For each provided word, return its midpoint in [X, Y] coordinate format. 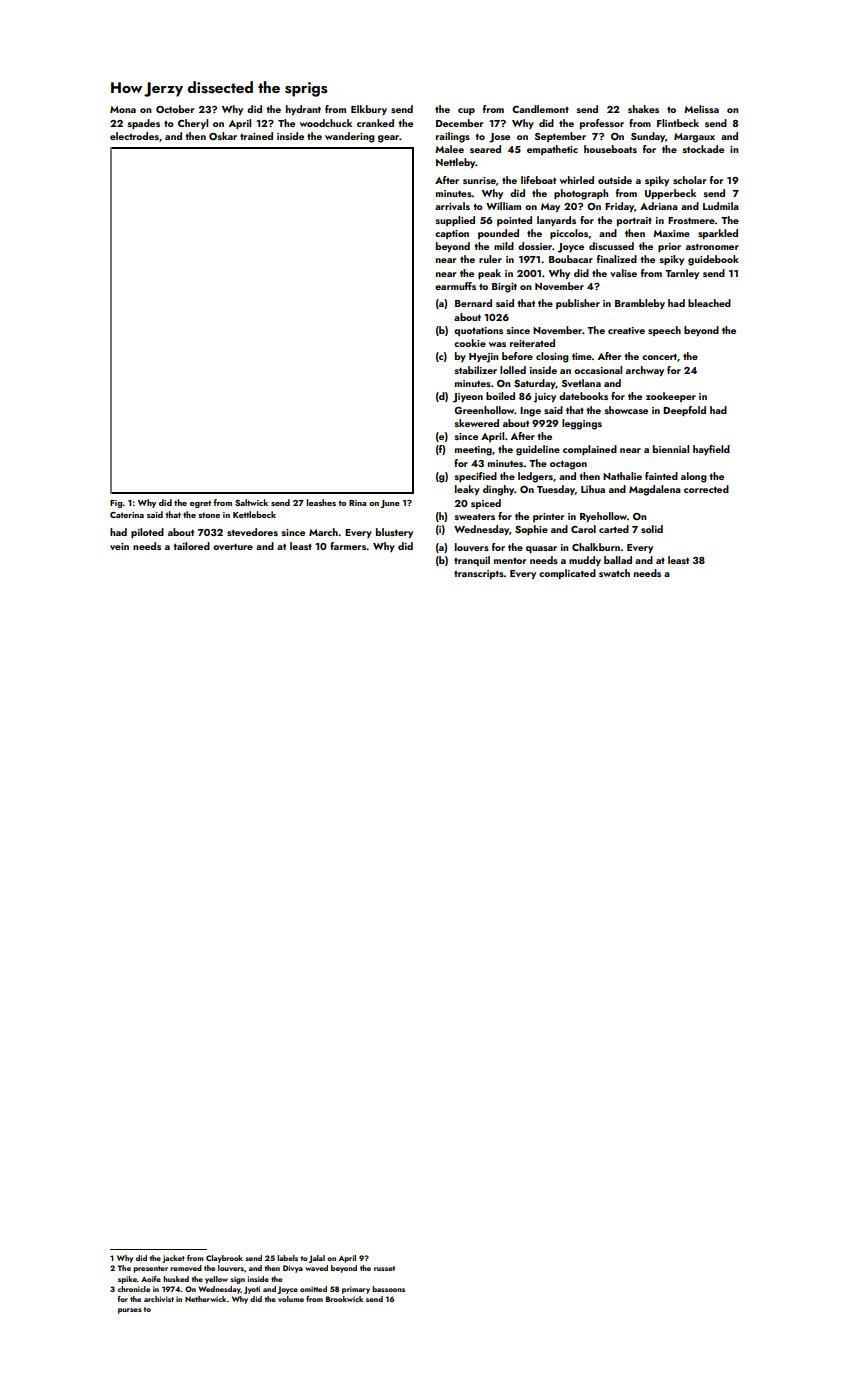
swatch [614, 573]
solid [652, 529]
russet [384, 1268]
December [459, 123]
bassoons [388, 1289]
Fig [116, 504]
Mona [123, 109]
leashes [321, 502]
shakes [643, 109]
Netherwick [205, 1299]
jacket [174, 1259]
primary [356, 1290]
